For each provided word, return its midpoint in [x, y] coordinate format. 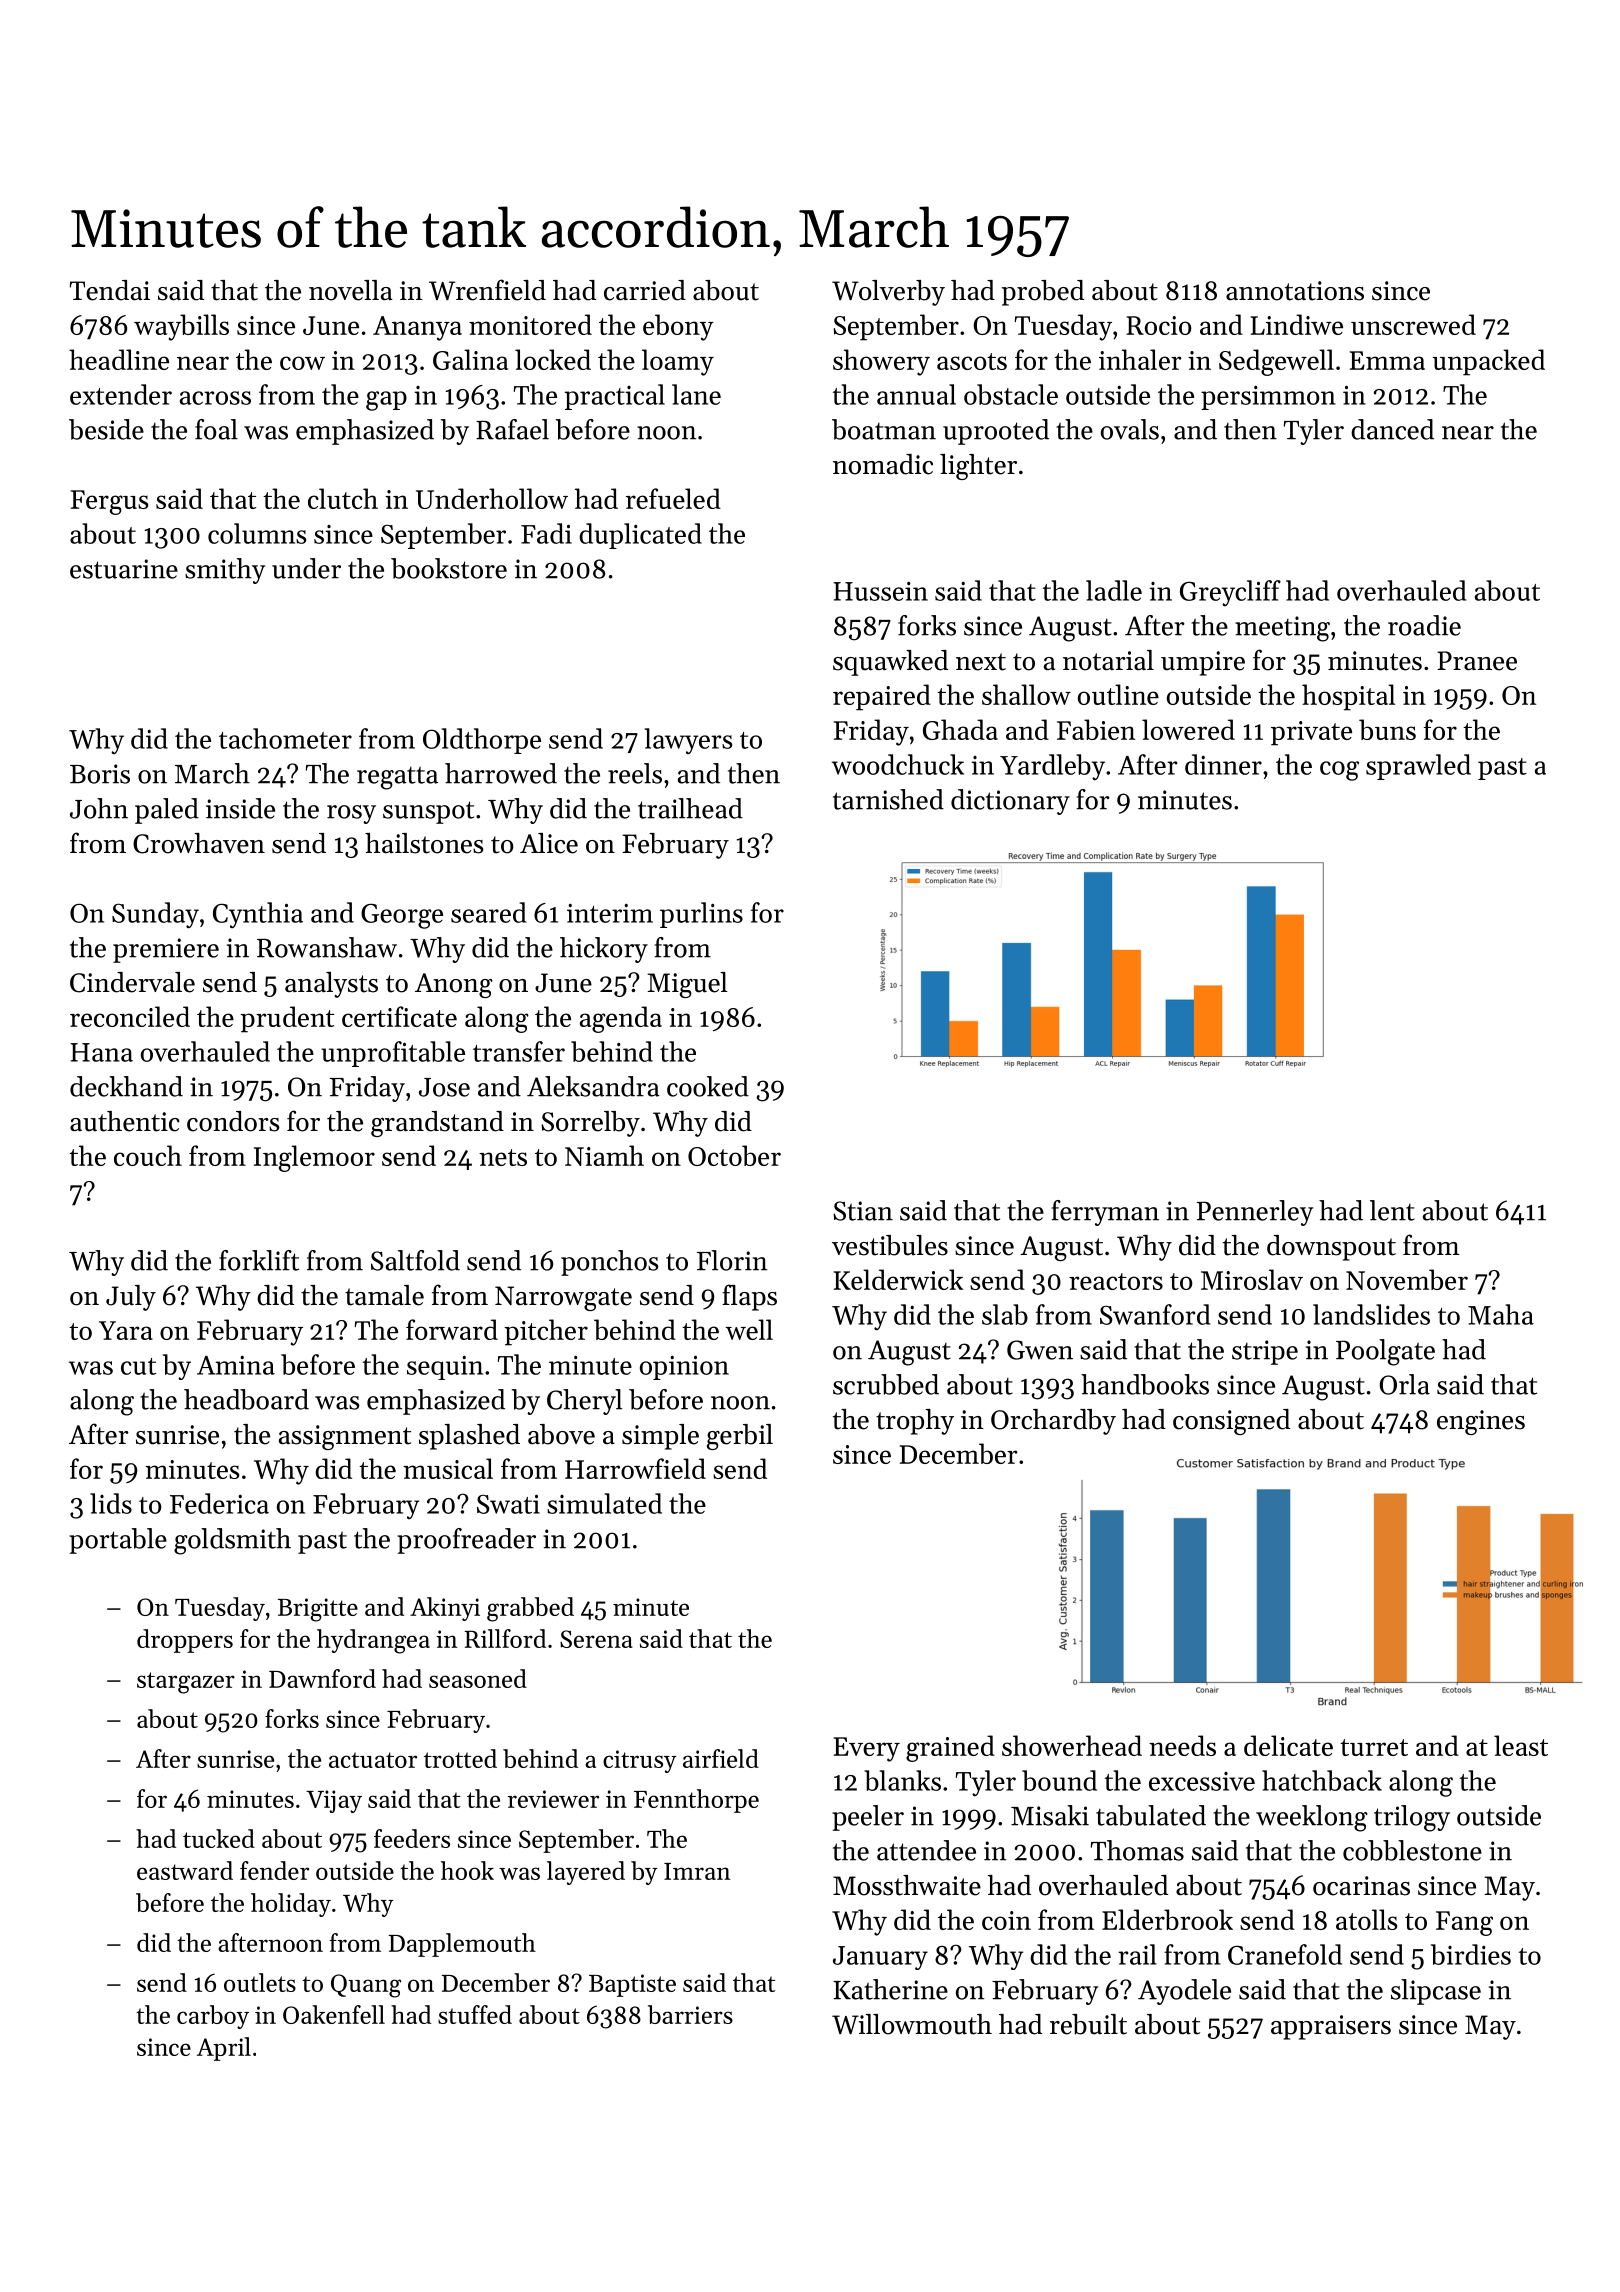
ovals [1130, 429]
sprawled [1418, 767]
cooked [708, 1086]
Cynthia [258, 915]
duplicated [640, 536]
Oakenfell [334, 2014]
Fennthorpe [696, 1801]
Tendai [110, 290]
